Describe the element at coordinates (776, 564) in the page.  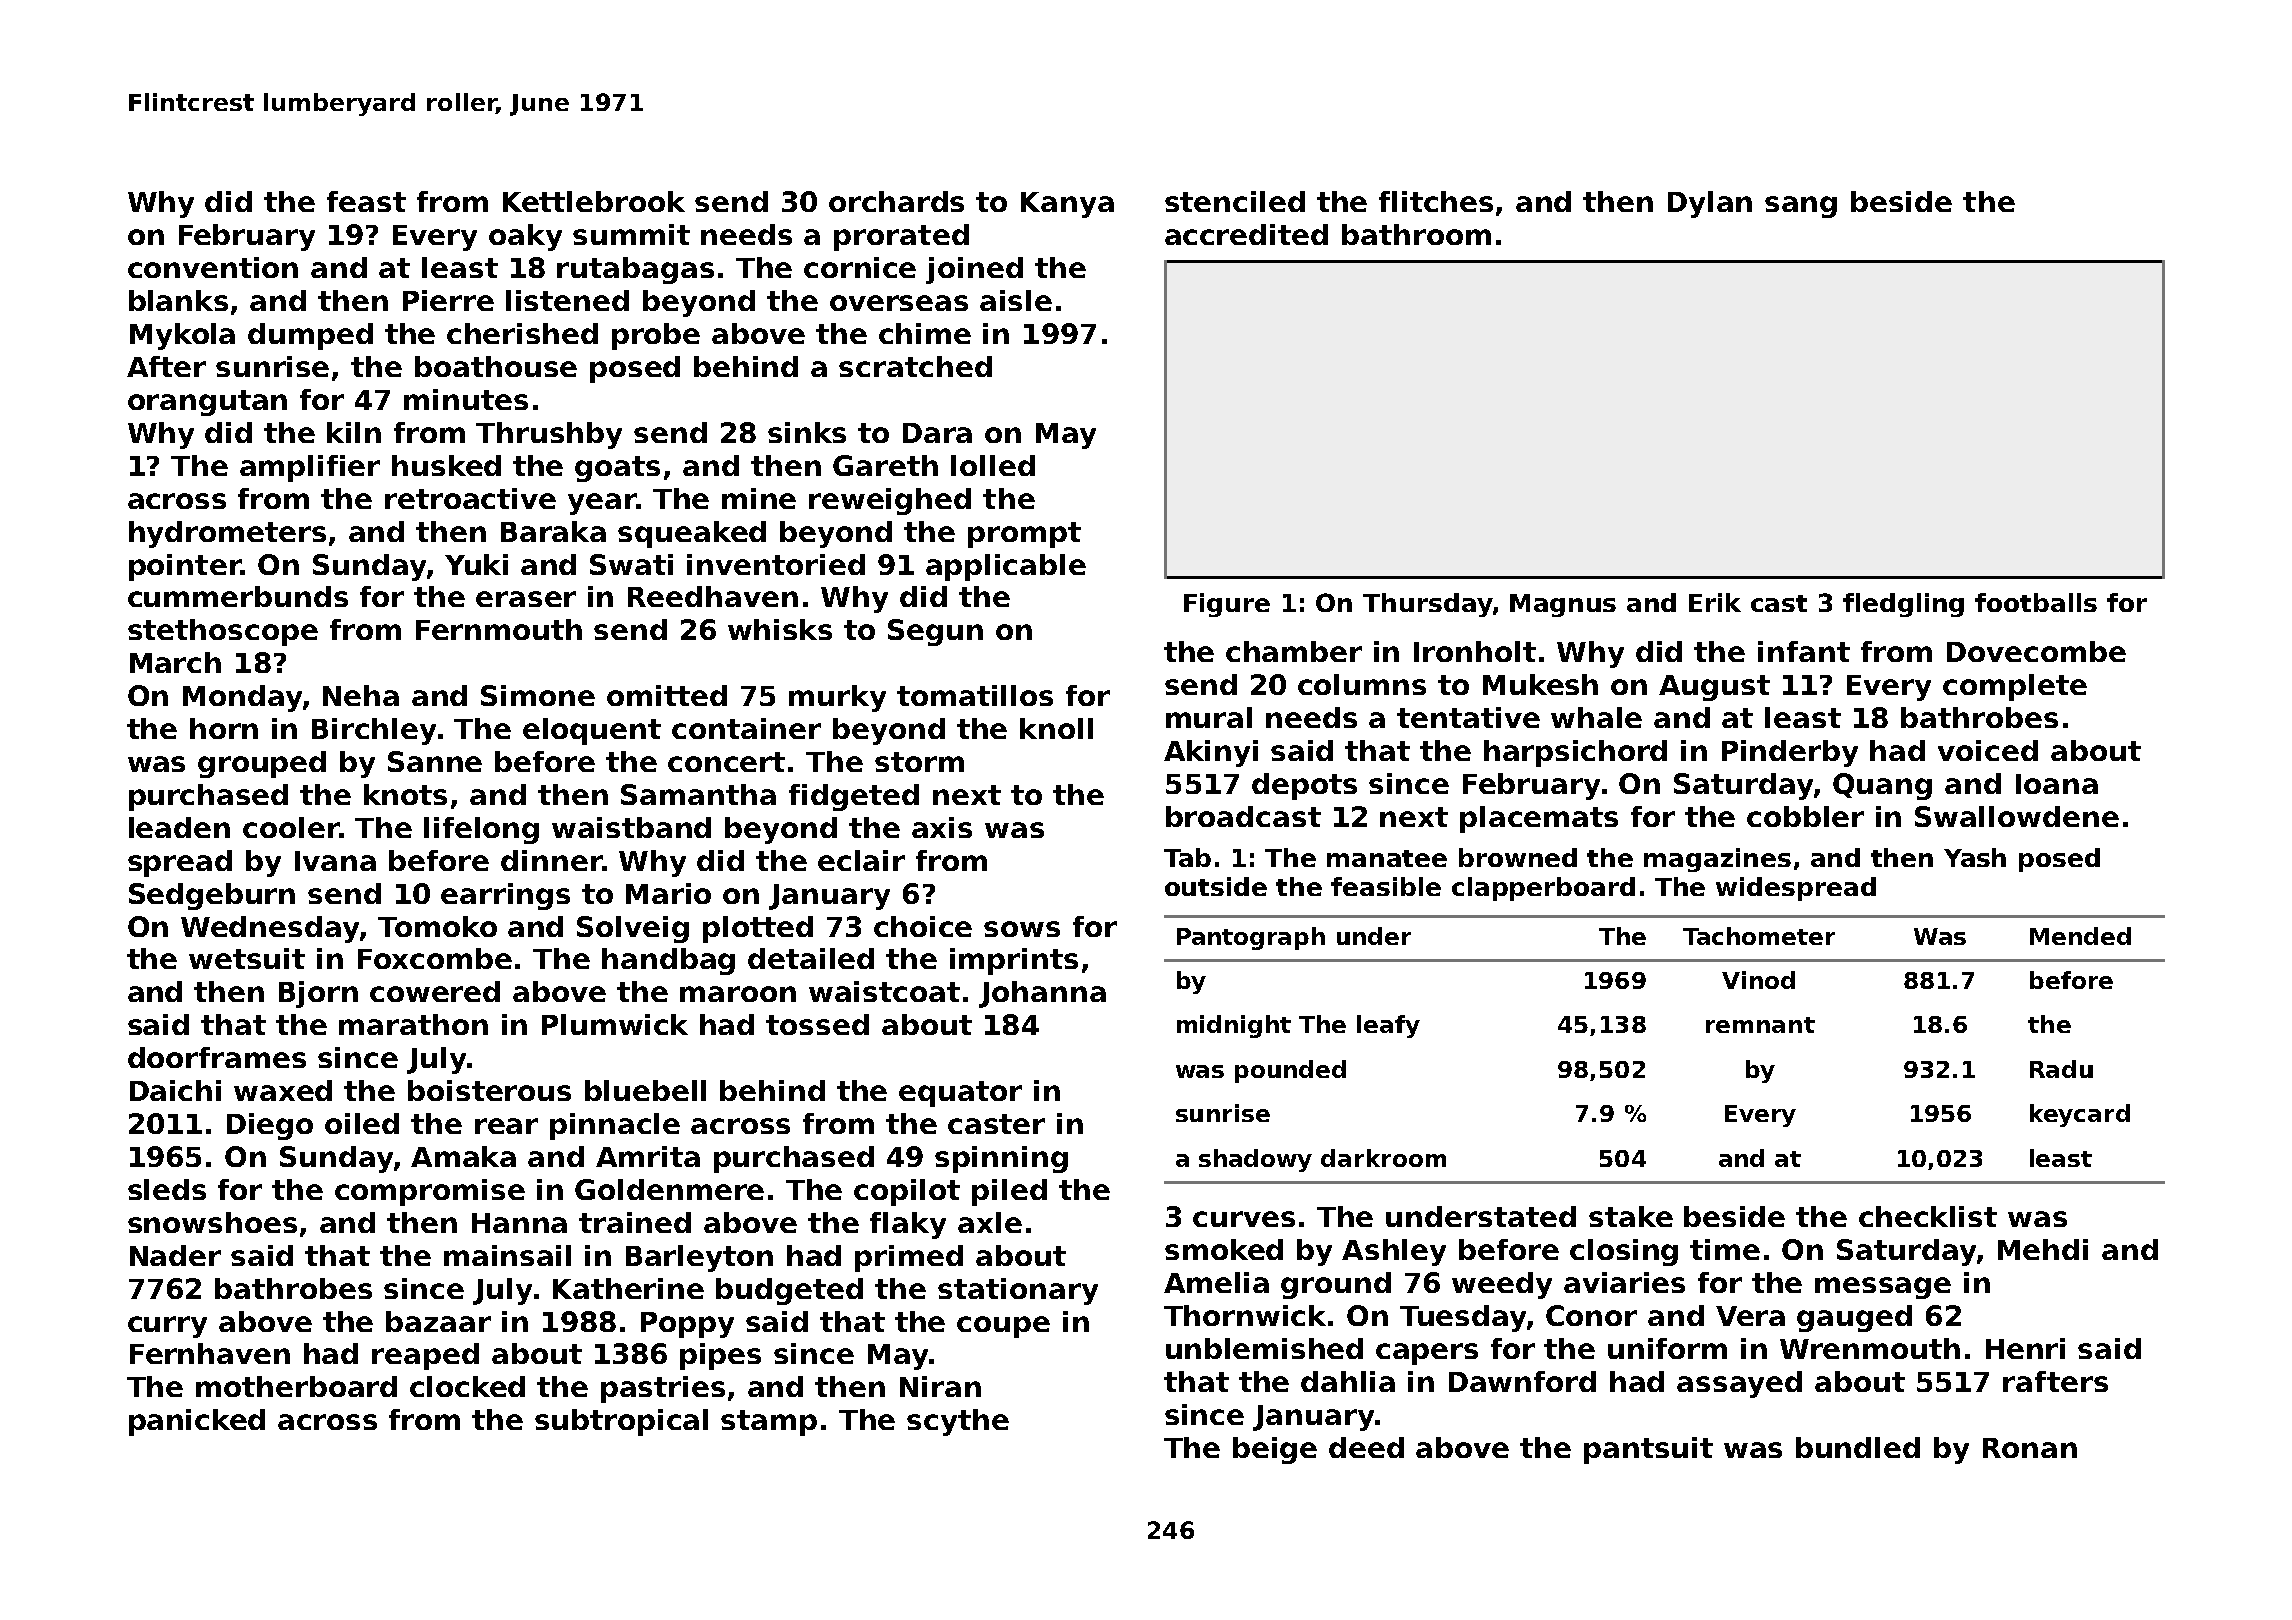
I see `inventoried` at that location.
